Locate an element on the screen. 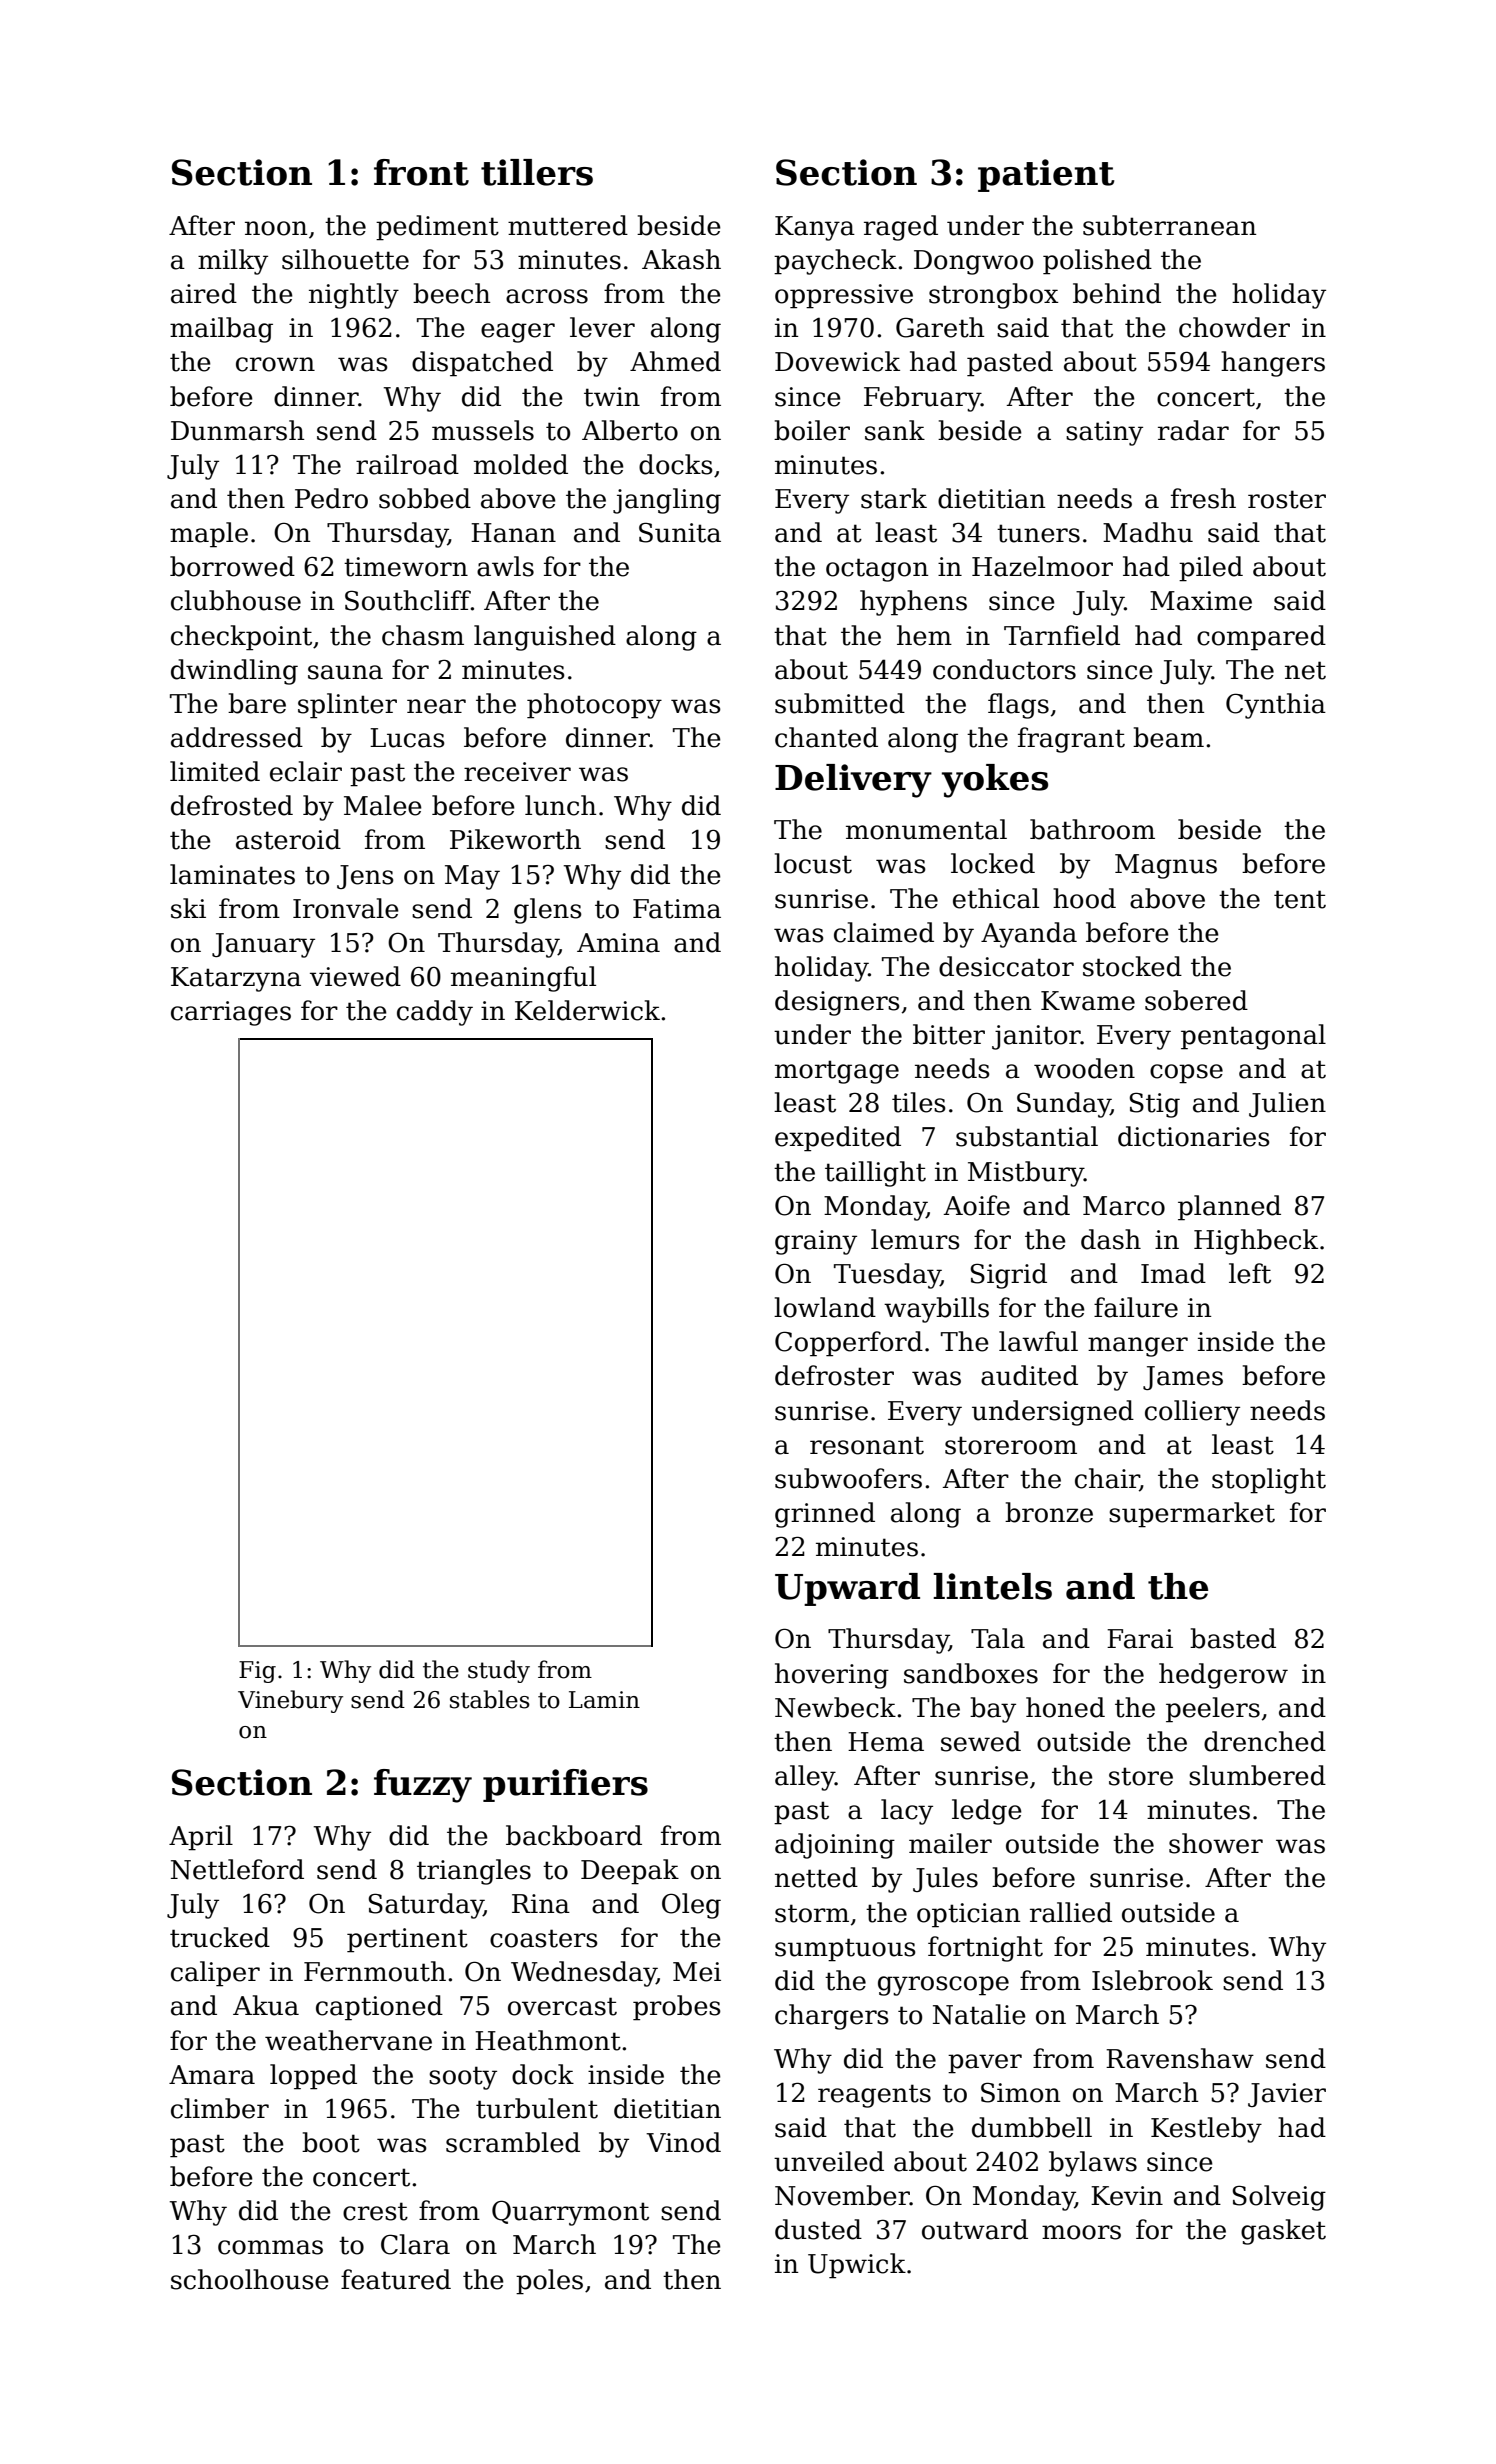 This screenshot has height=2464, width=1496. basted is located at coordinates (1233, 1638).
